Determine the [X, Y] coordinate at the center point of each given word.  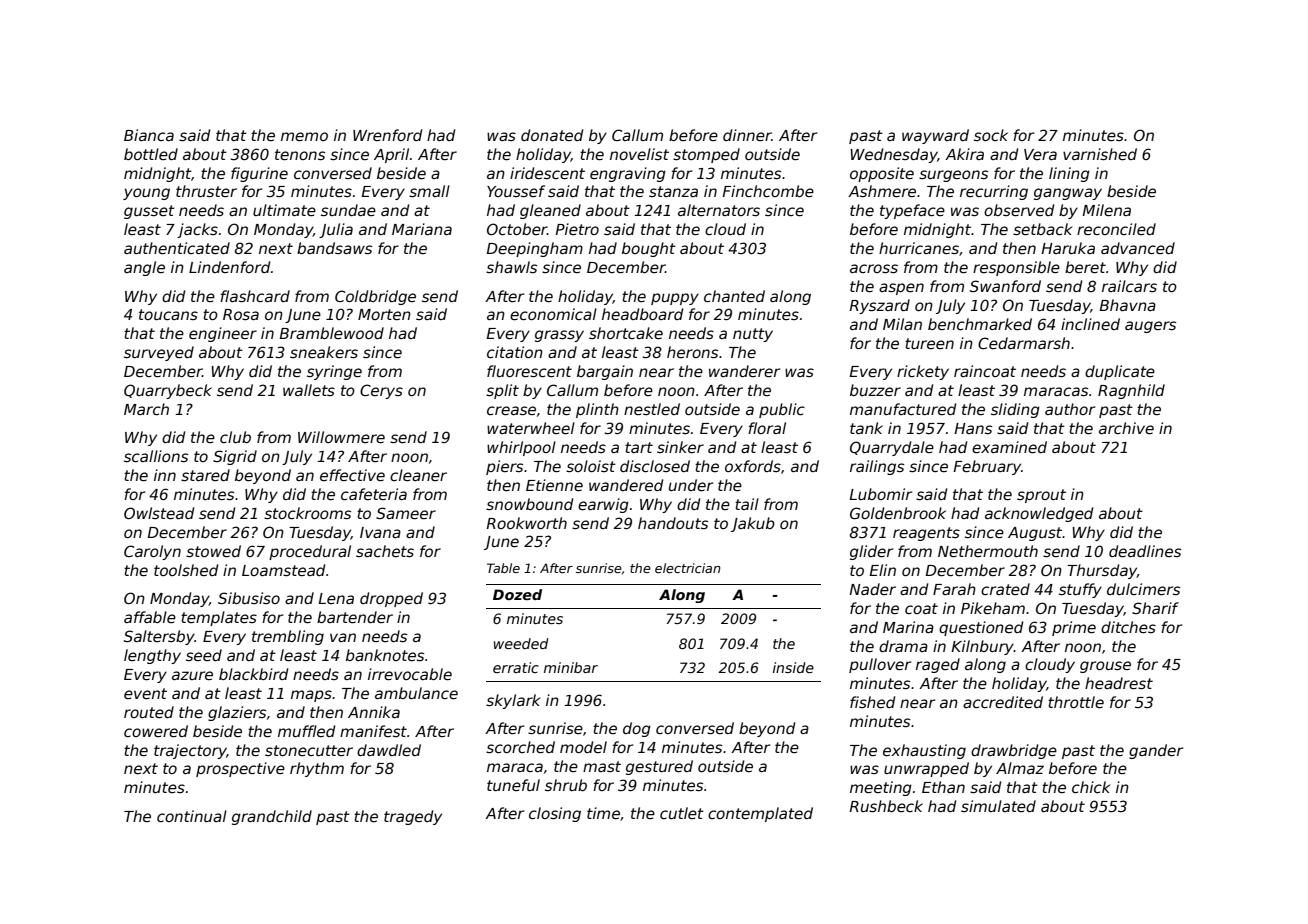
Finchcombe [768, 191]
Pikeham [993, 608]
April [391, 155]
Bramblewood [331, 333]
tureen [929, 343]
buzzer [875, 390]
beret [1085, 267]
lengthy [152, 656]
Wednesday [894, 155]
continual [192, 816]
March [146, 409]
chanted [734, 296]
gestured [659, 767]
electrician [688, 568]
